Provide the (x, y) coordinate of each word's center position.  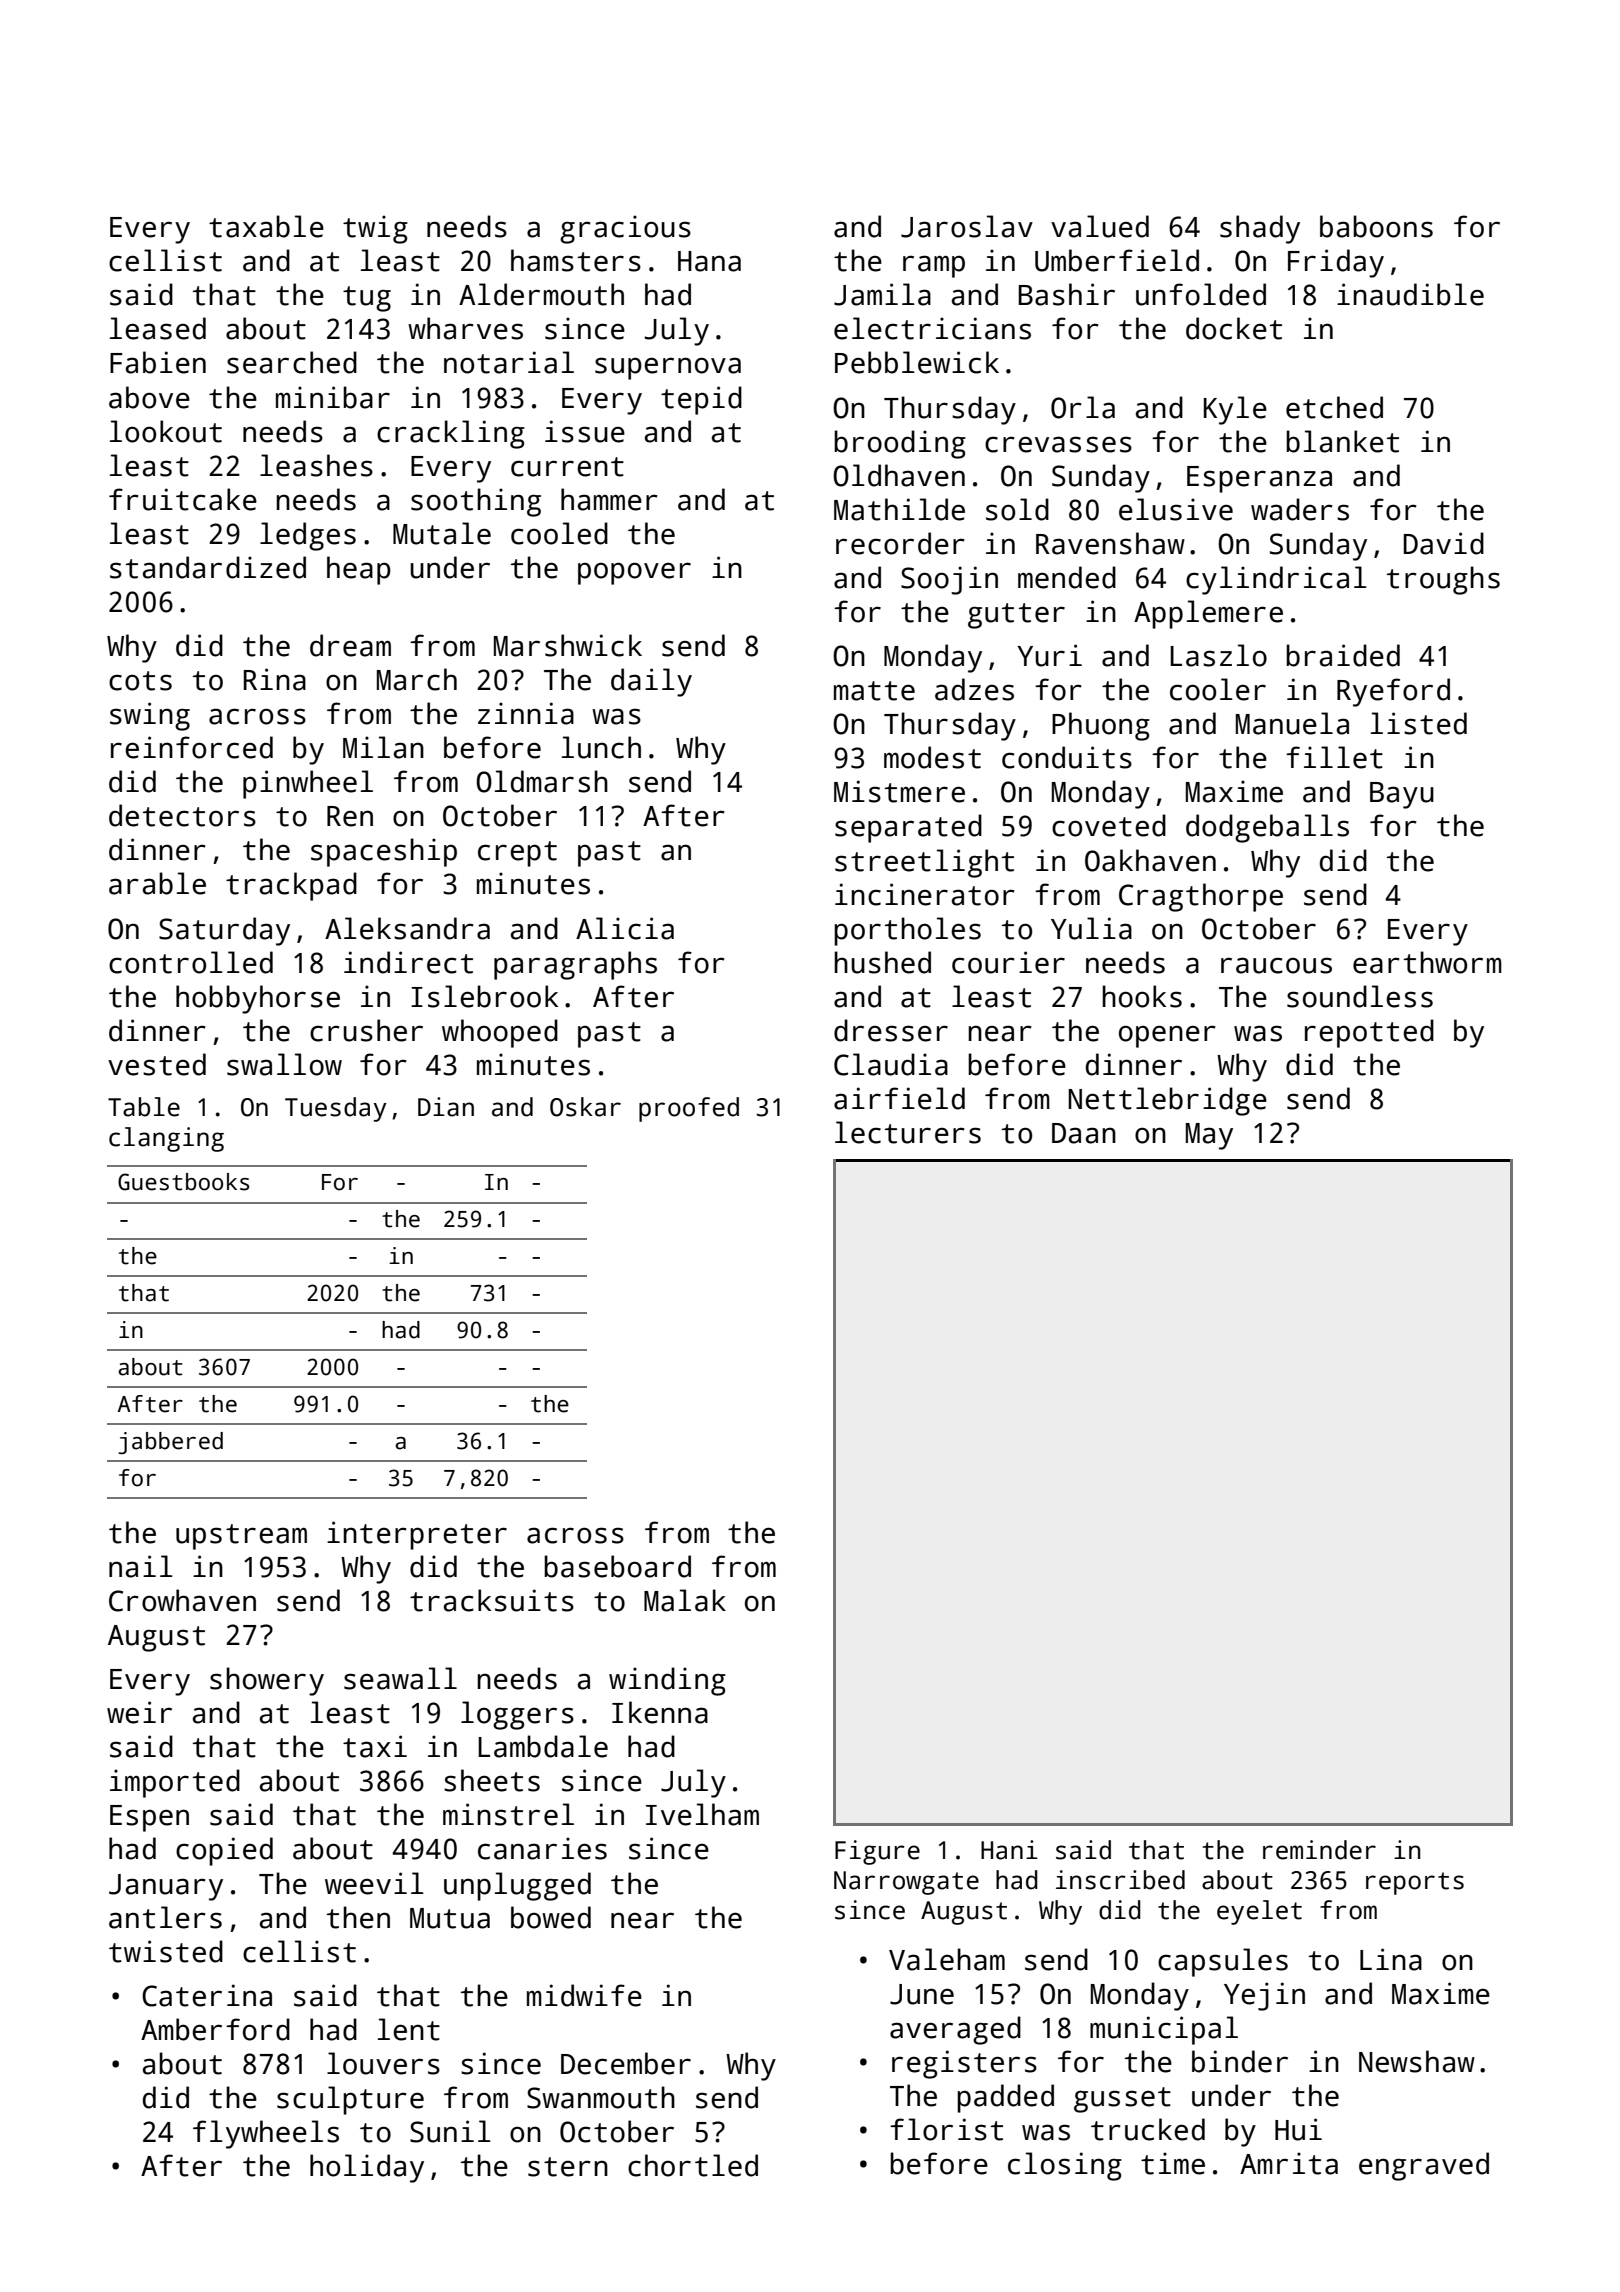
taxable (266, 226)
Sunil (450, 2131)
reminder (1319, 1850)
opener (1167, 1036)
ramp (934, 266)
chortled (693, 2165)
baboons (1376, 226)
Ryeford (1393, 692)
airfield (899, 1098)
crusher (366, 1030)
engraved (1424, 2166)
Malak (685, 1600)
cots (140, 681)
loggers (517, 1715)
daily (651, 682)
